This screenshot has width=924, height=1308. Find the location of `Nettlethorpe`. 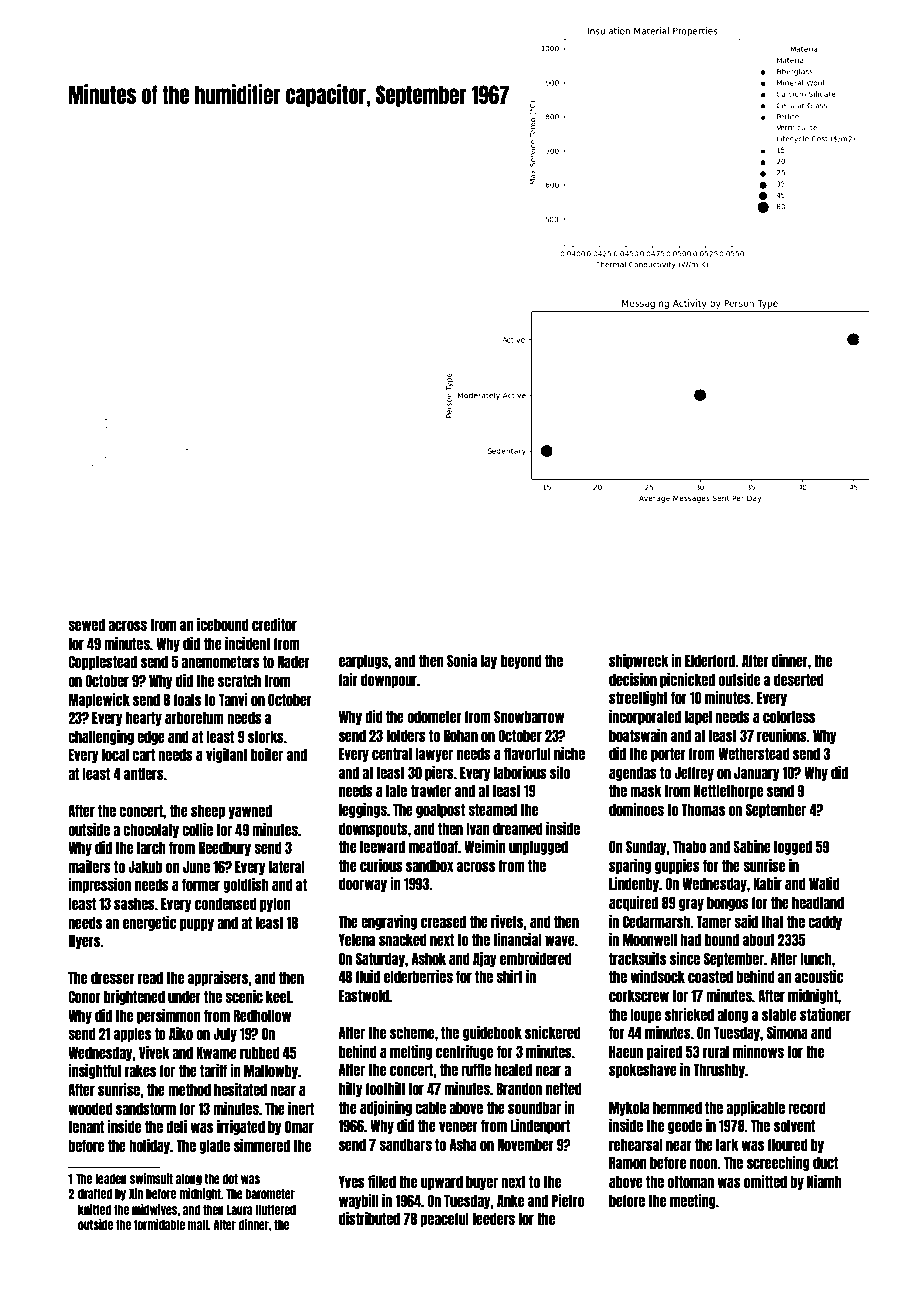

Nettlethorpe is located at coordinates (728, 791).
